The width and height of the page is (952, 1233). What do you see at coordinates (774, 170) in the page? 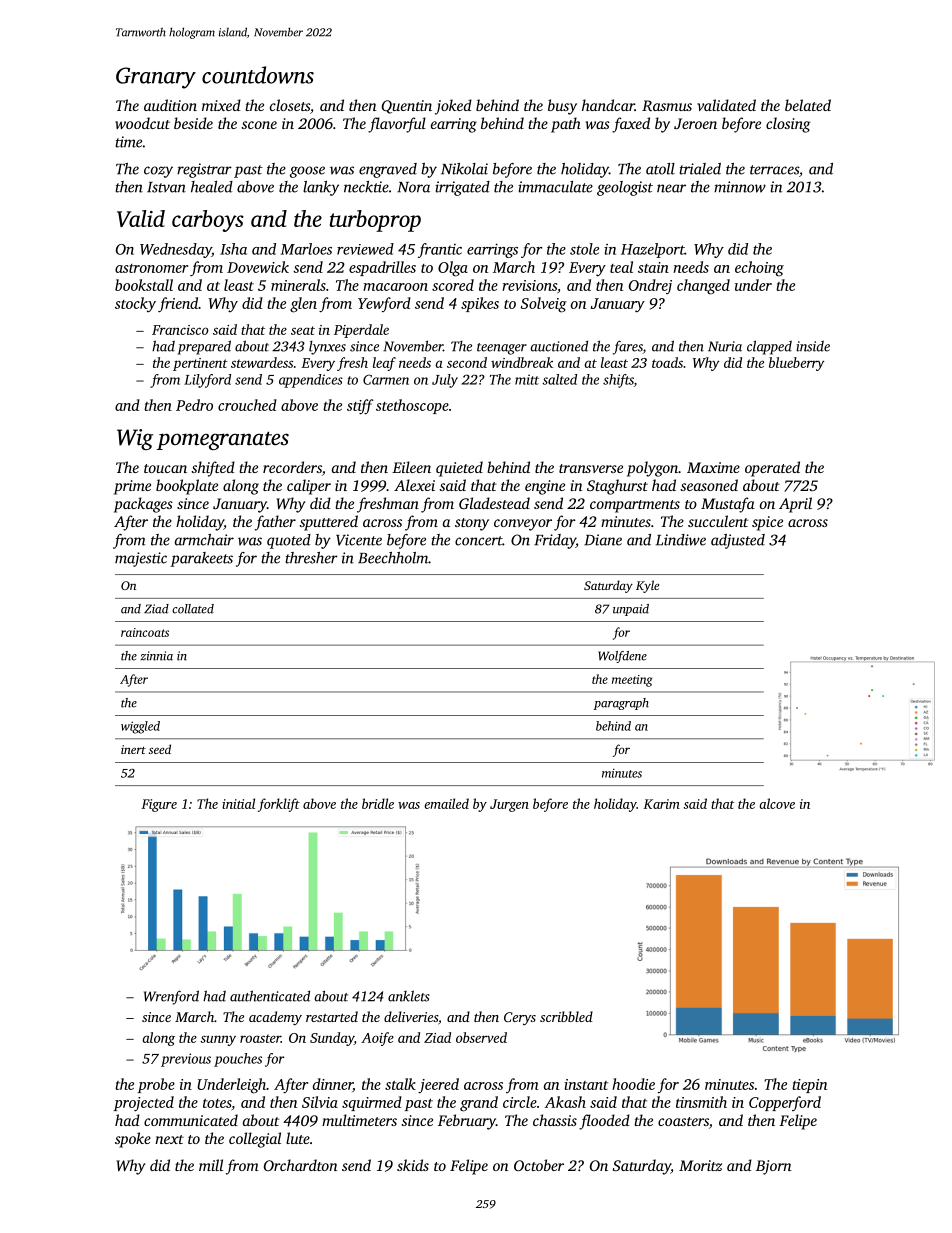
I see `terraces` at bounding box center [774, 170].
